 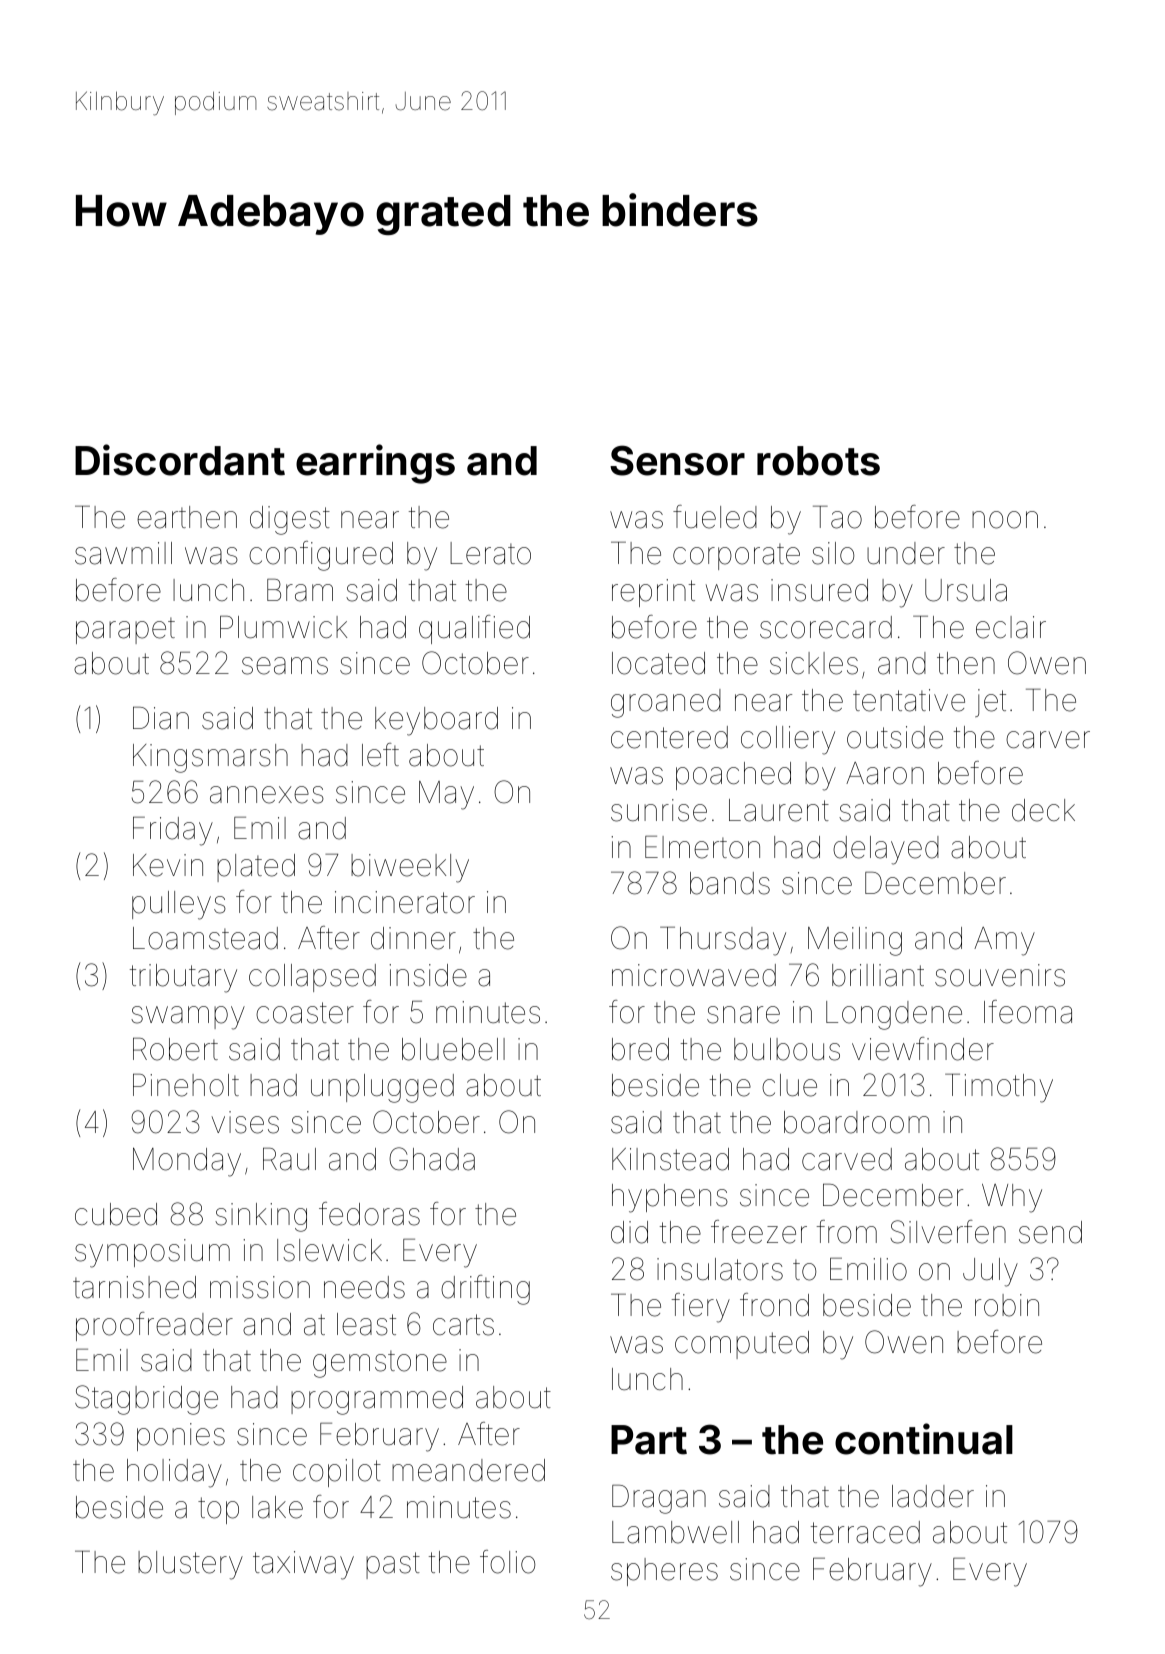 What do you see at coordinates (924, 1439) in the image?
I see `continual` at bounding box center [924, 1439].
